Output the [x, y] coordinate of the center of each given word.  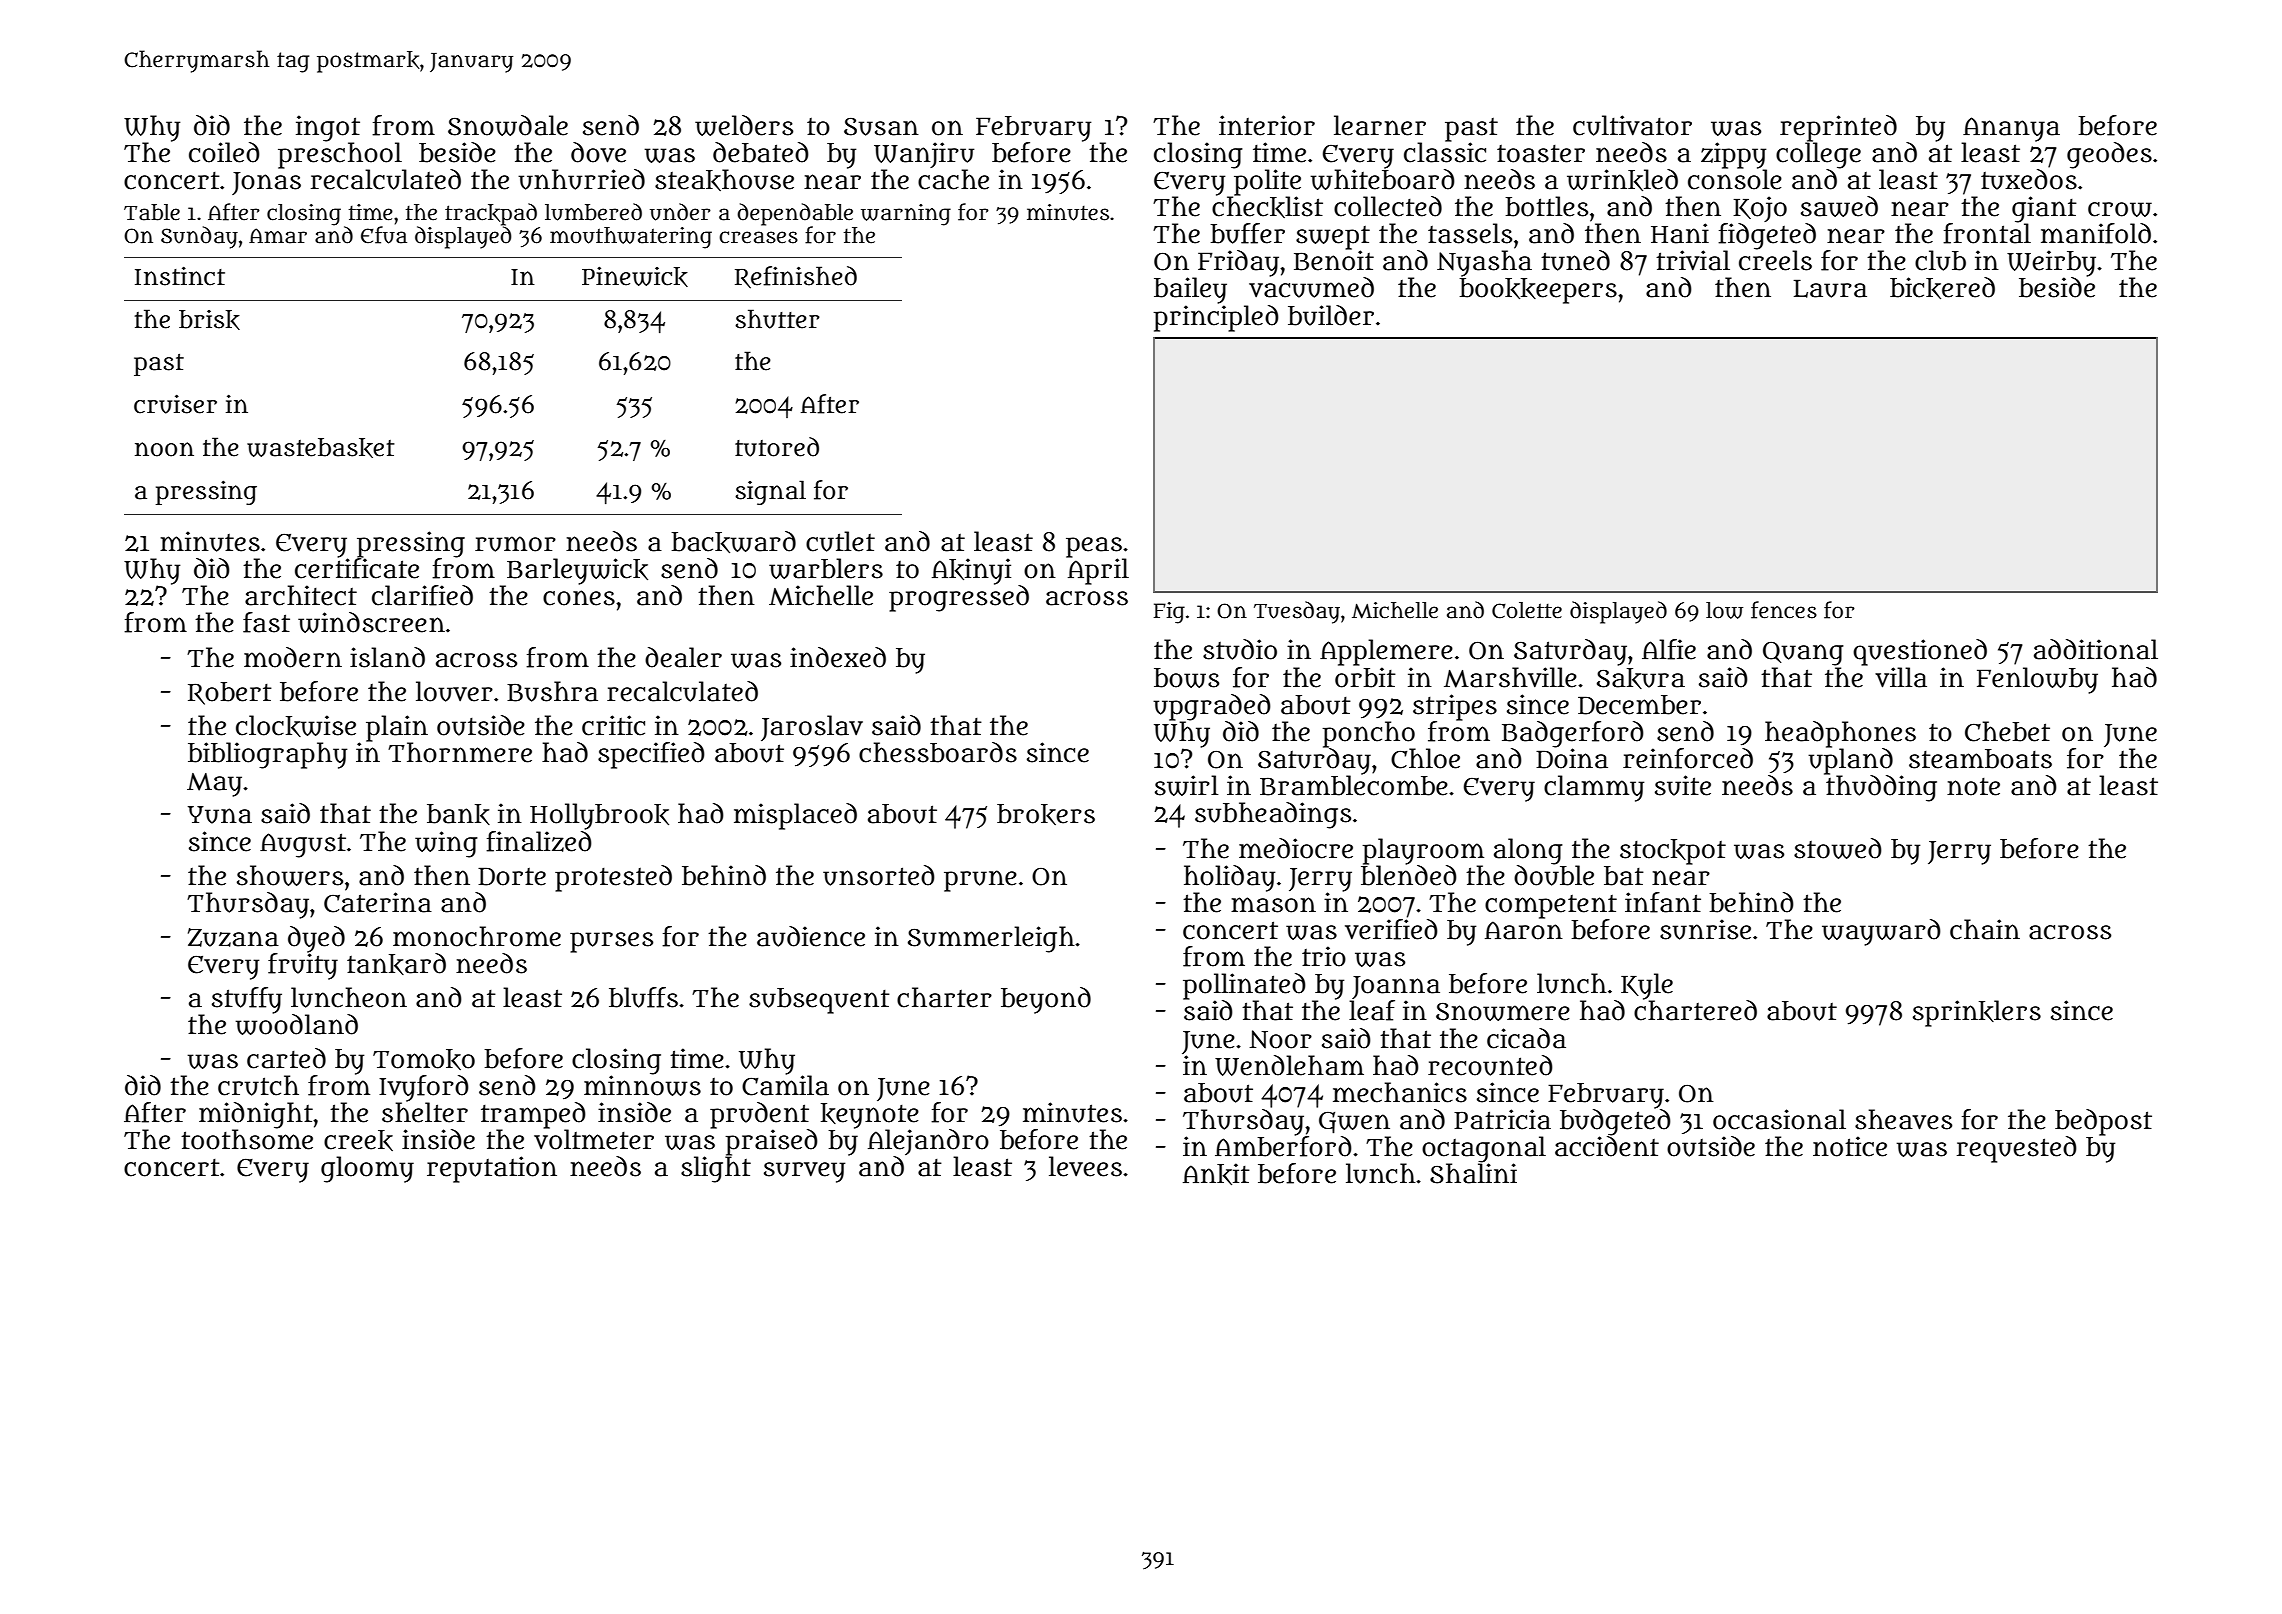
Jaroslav [812, 728]
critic [613, 725]
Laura [1830, 288]
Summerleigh [991, 939]
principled [1216, 318]
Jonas [266, 183]
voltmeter [594, 1139]
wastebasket [321, 448]
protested [613, 878]
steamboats [1980, 759]
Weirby [2051, 263]
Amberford [1283, 1146]
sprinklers [1977, 1013]
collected [1388, 206]
